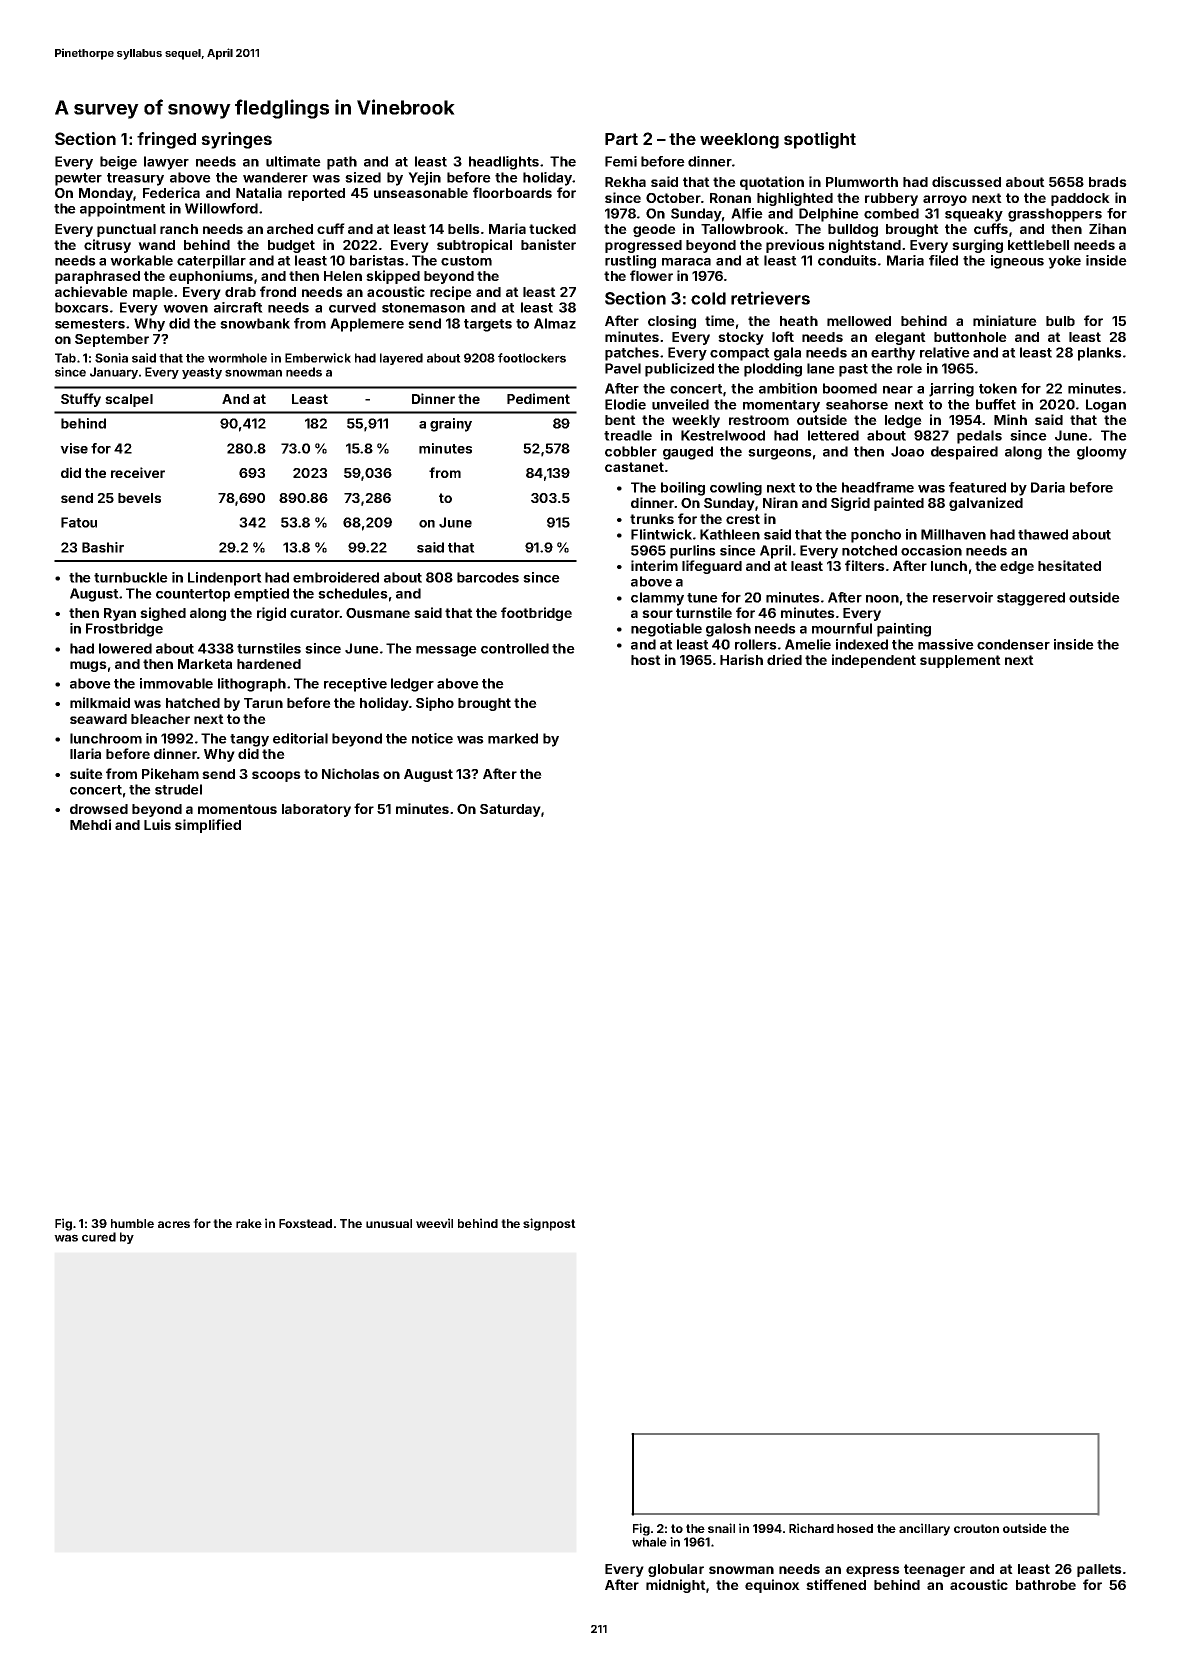 The height and width of the page is (1670, 1181). Describe the element at coordinates (488, 577) in the page. I see `barcodes` at that location.
